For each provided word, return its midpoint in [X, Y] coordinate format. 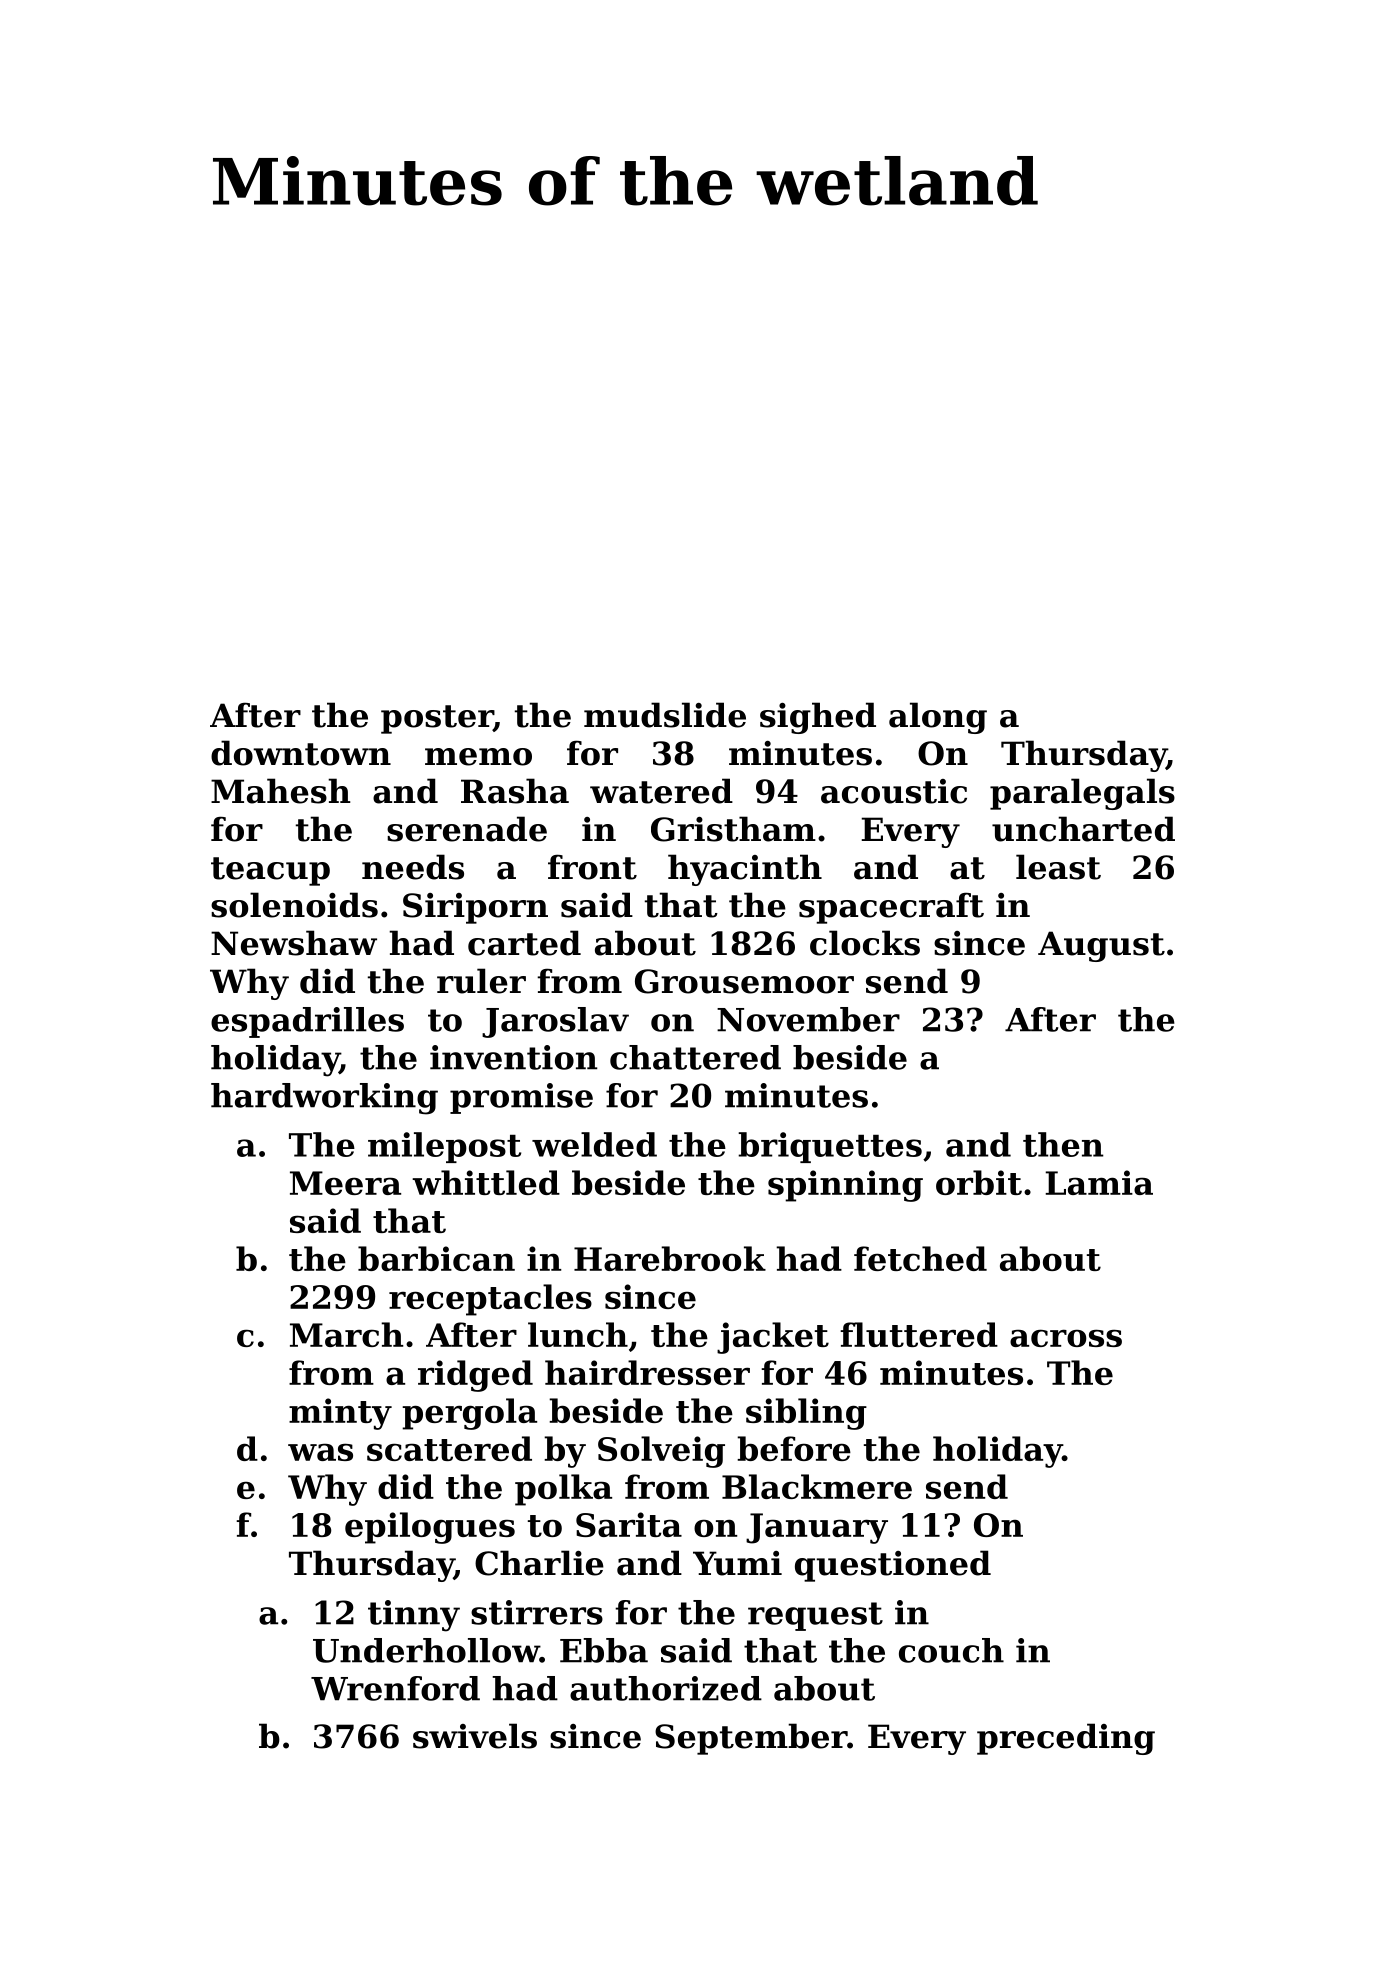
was [320, 1452]
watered [661, 791]
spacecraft [891, 908]
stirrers [537, 1612]
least [1058, 867]
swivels [475, 1736]
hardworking [324, 1099]
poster [437, 719]
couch [951, 1650]
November [808, 1019]
